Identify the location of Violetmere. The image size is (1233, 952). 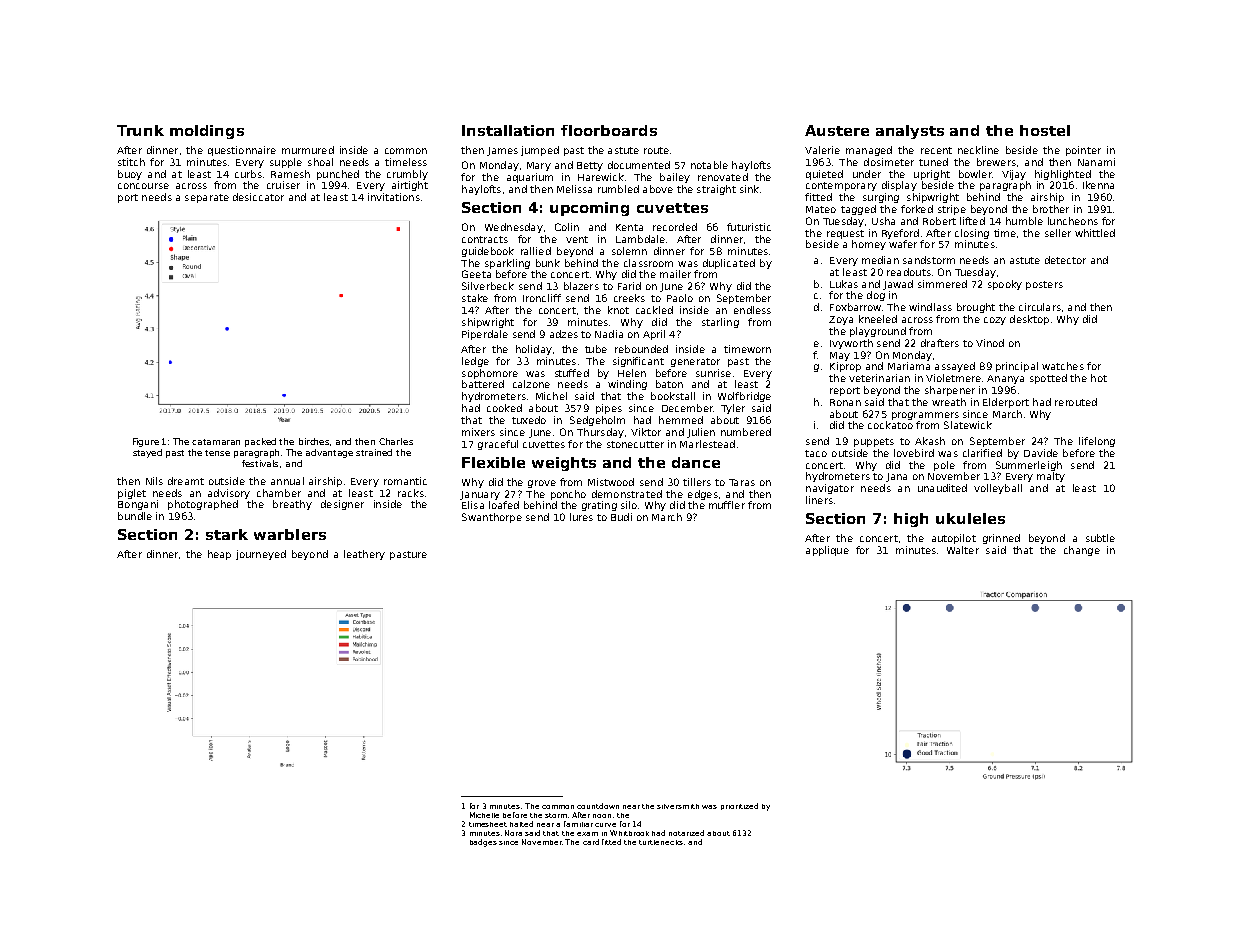
(953, 378).
